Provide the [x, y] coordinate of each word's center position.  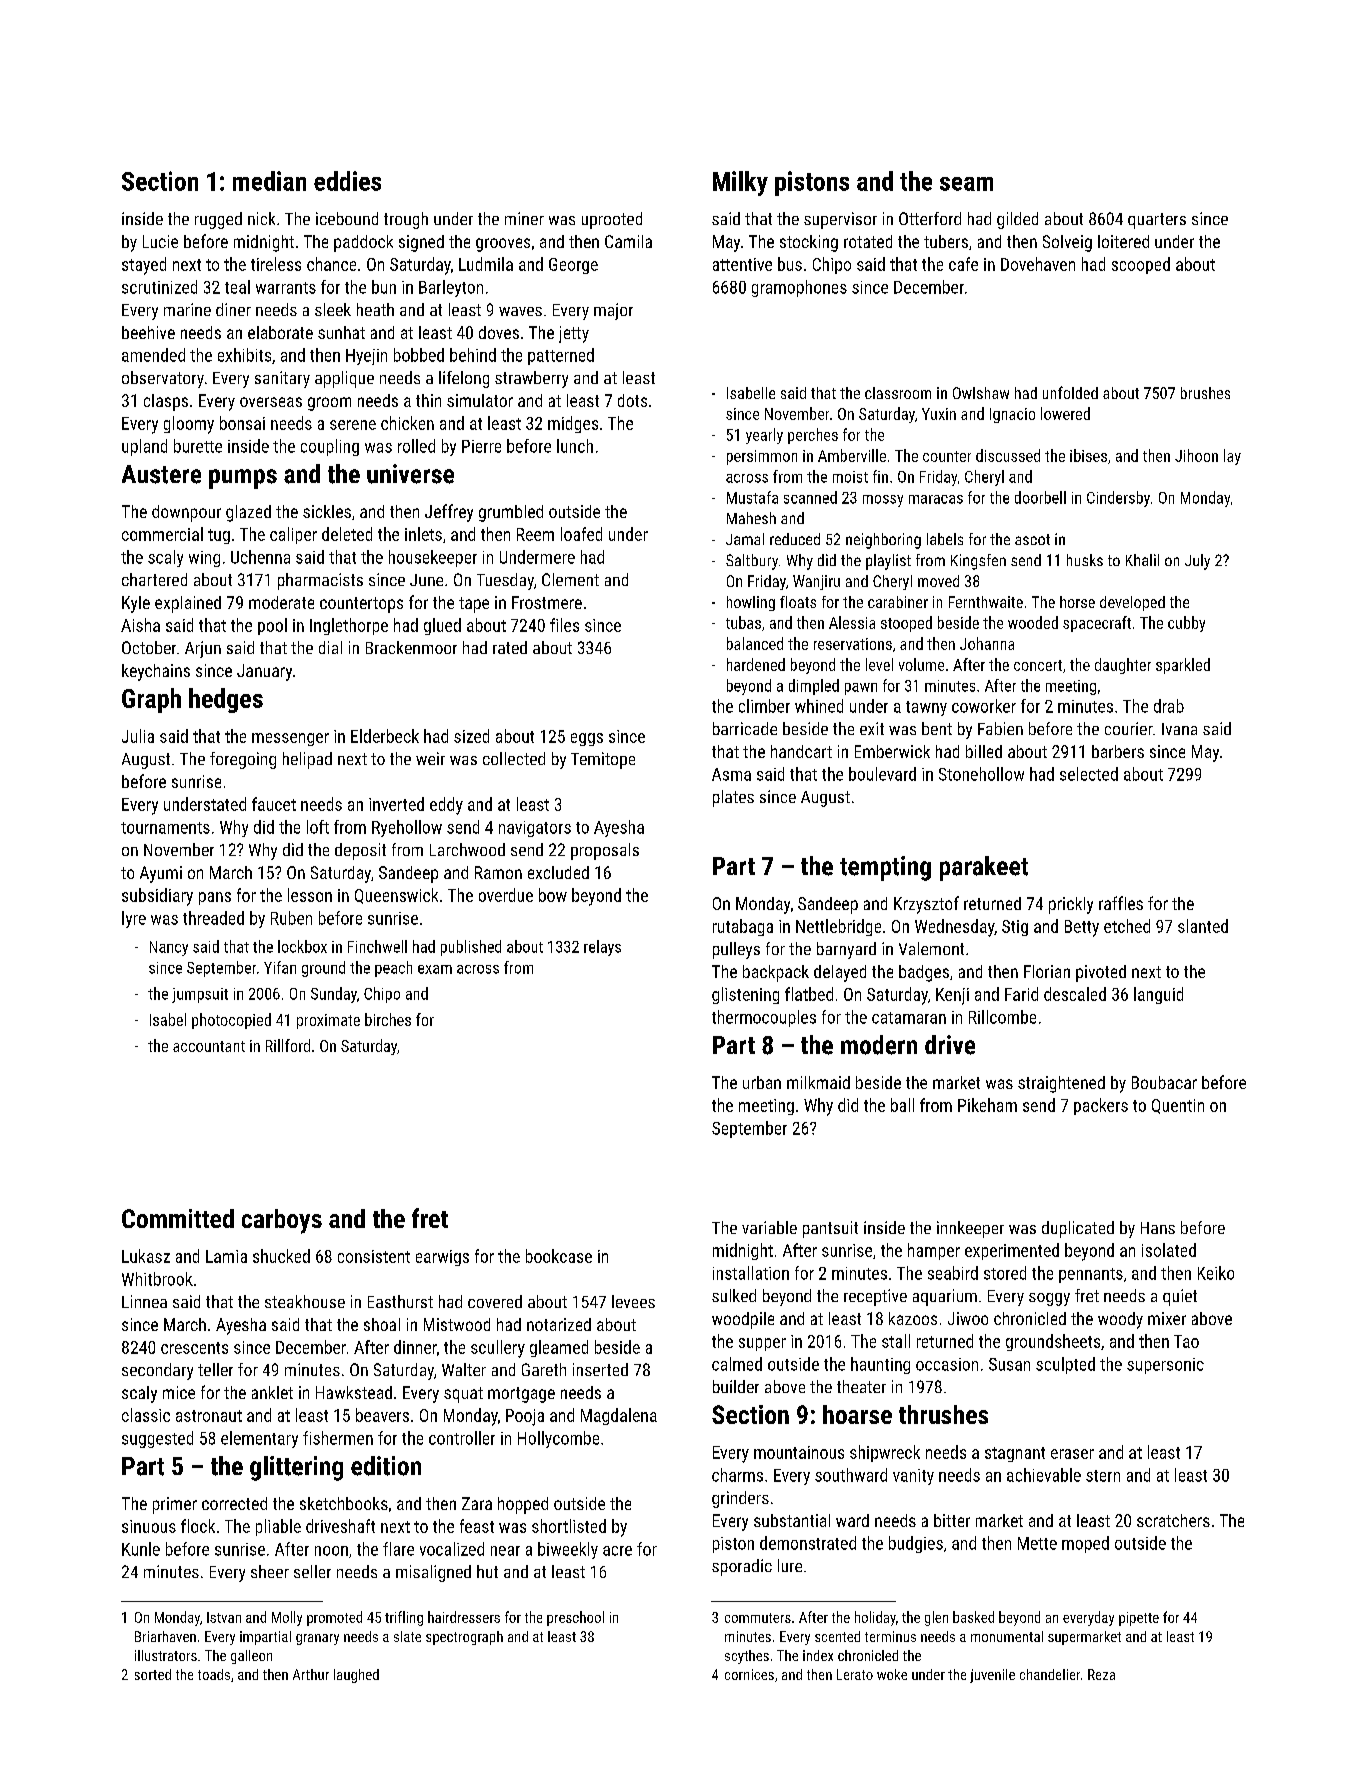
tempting [885, 868]
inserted [600, 1369]
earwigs [442, 1258]
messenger [290, 739]
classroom [898, 393]
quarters [1157, 221]
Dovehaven [1038, 264]
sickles [327, 511]
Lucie [160, 241]
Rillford [288, 1045]
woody [1120, 1320]
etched [1127, 926]
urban [762, 1082]
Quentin [1178, 1106]
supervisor [840, 220]
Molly [287, 1618]
